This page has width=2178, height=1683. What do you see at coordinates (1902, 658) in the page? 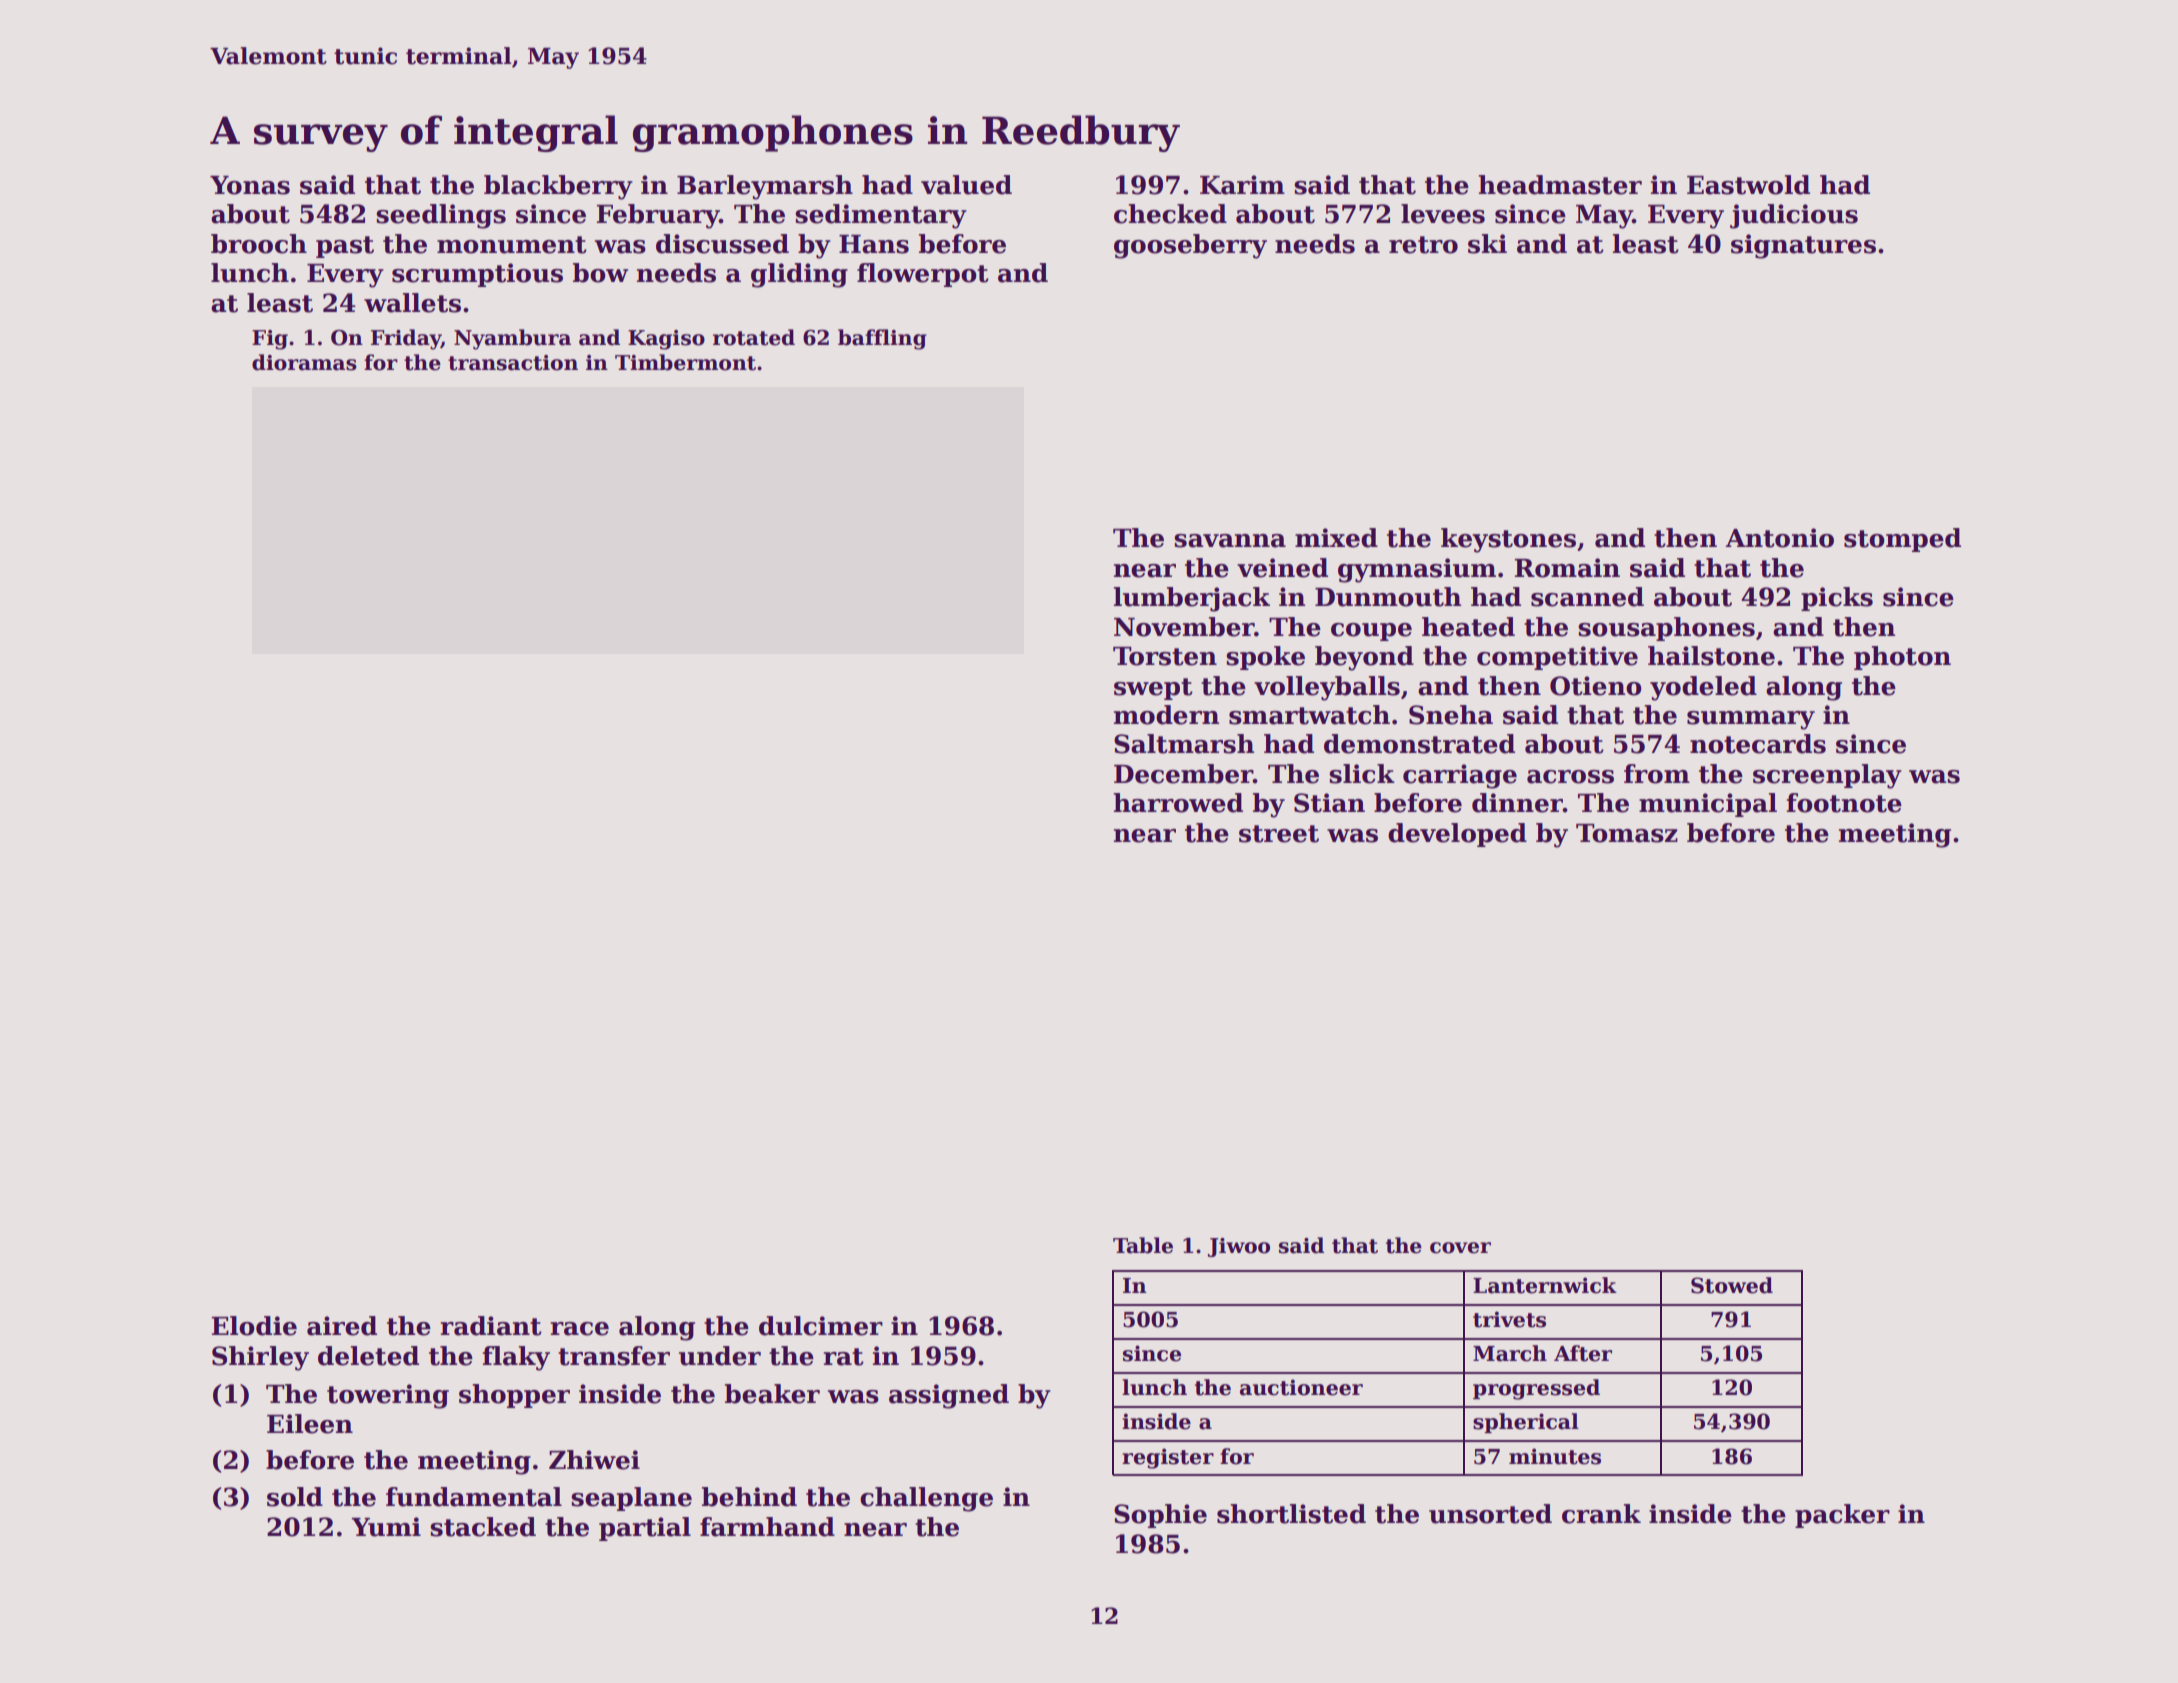
I see `photon` at bounding box center [1902, 658].
